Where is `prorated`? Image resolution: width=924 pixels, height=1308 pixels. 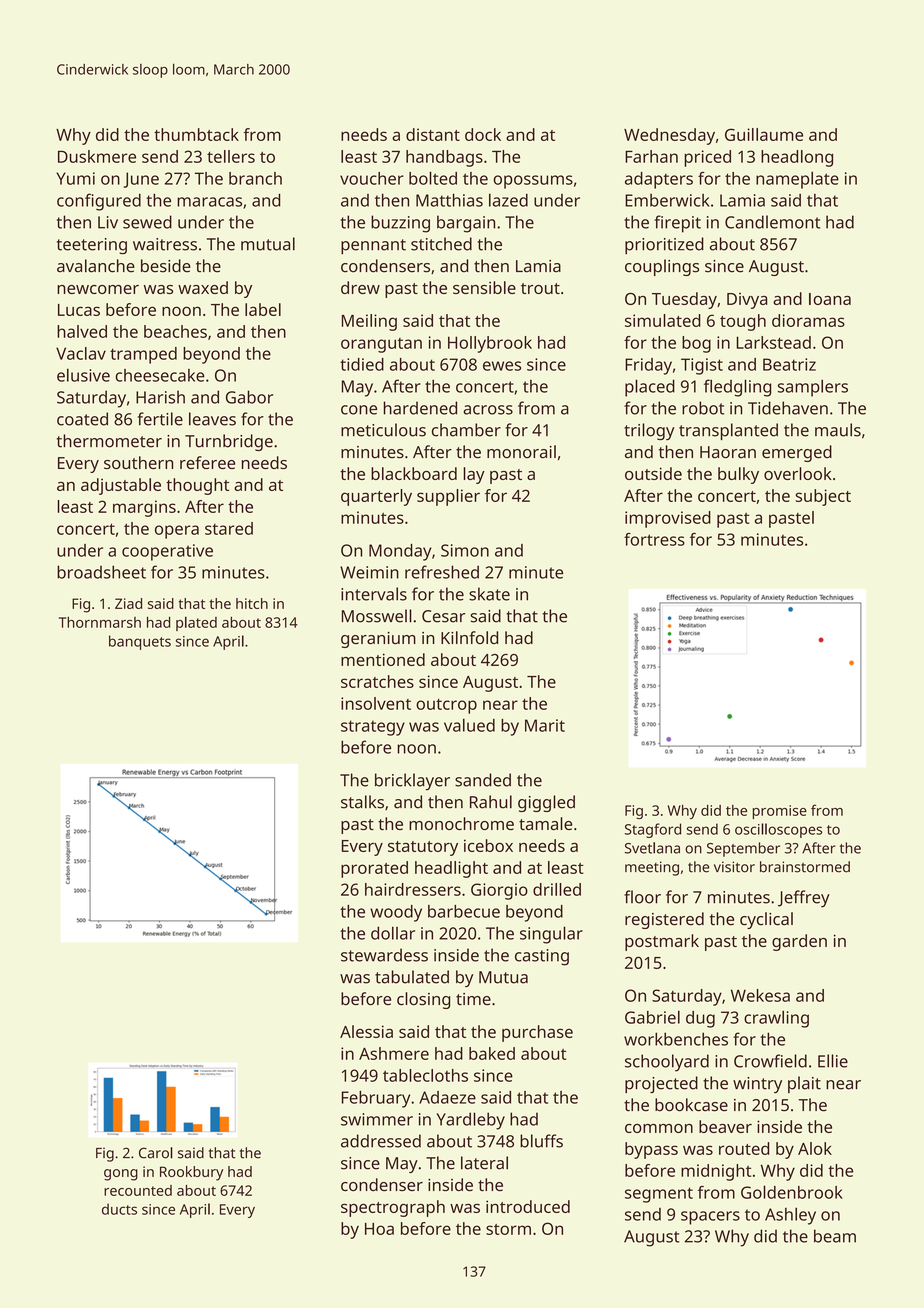
prorated is located at coordinates (374, 869).
